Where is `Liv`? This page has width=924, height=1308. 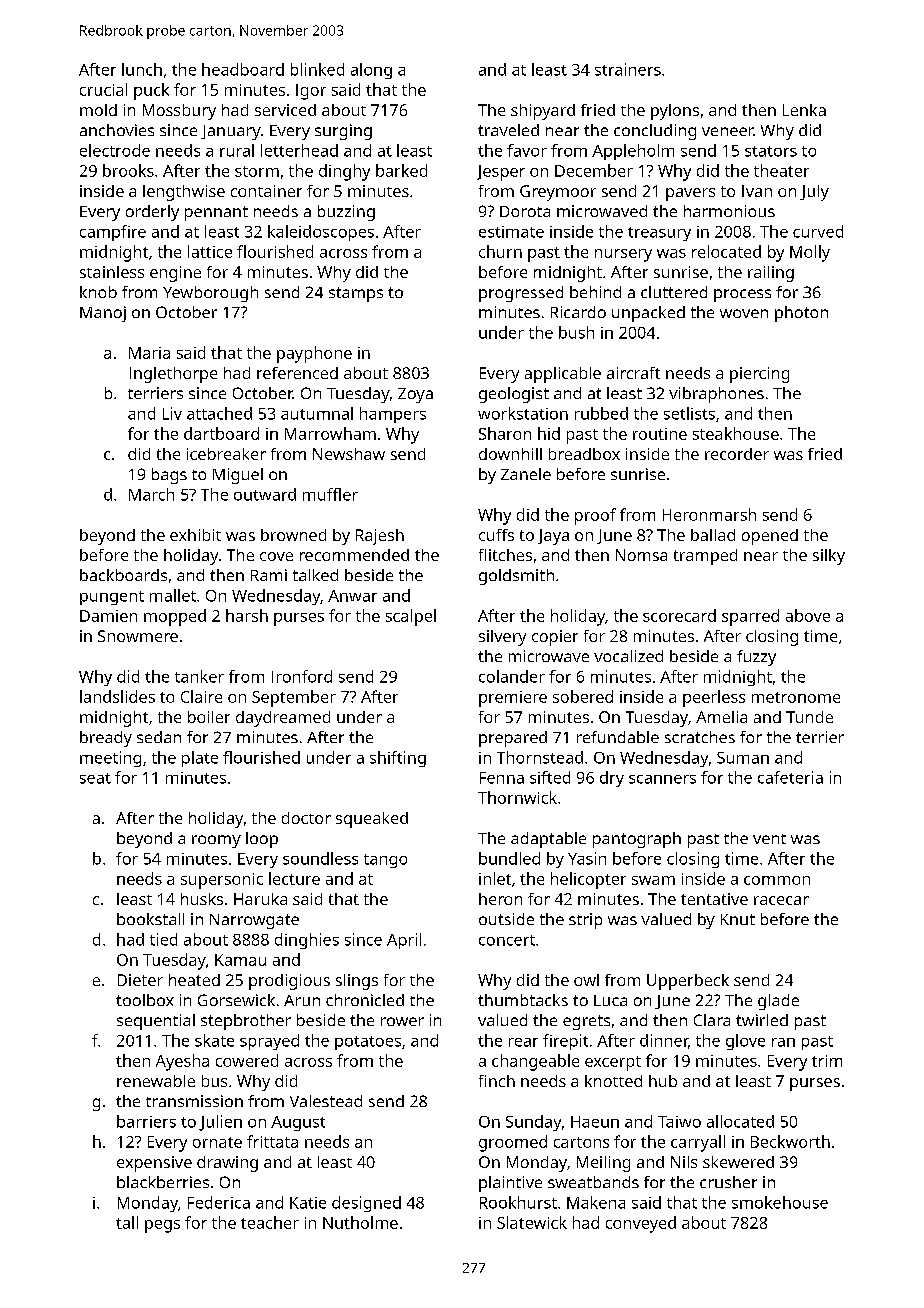 Liv is located at coordinates (172, 413).
